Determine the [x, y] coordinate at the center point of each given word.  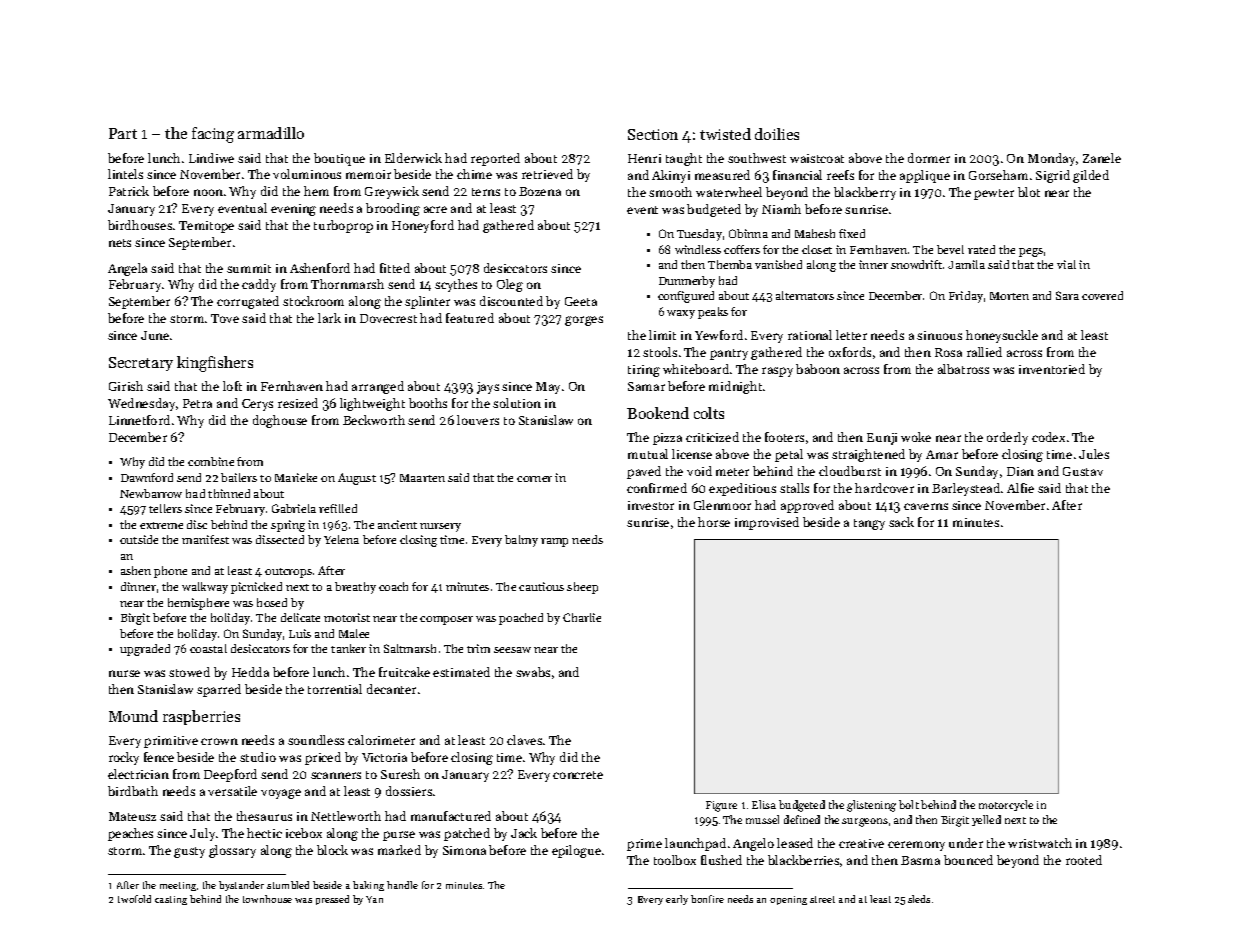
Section [653, 134]
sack [901, 522]
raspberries [201, 717]
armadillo [271, 133]
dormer [929, 158]
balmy [521, 541]
